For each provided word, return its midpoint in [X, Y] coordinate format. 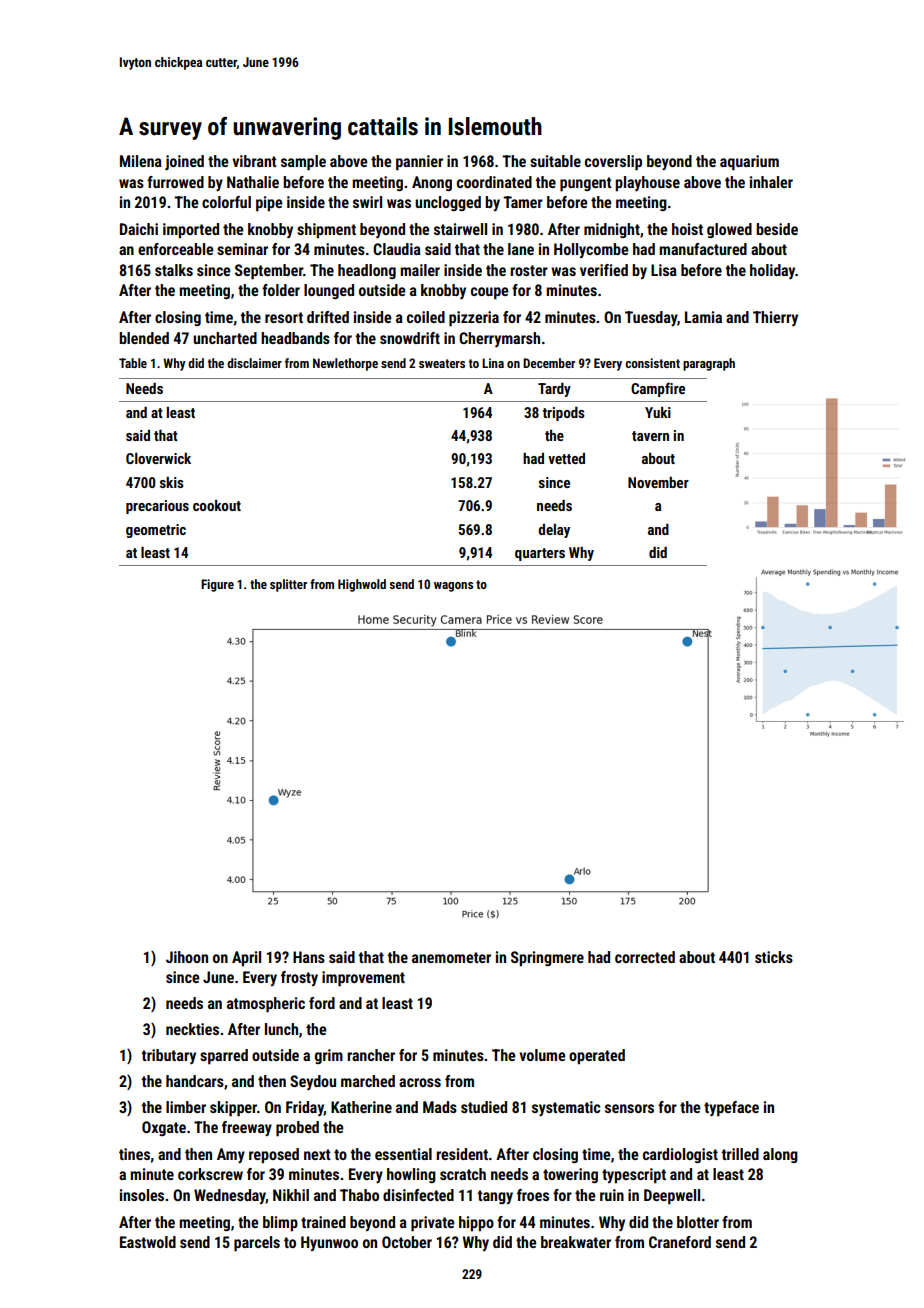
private [432, 1224]
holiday [773, 271]
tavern [650, 436]
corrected [645, 957]
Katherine [361, 1107]
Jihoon [187, 957]
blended [144, 338]
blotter [698, 1222]
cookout [217, 505]
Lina [493, 363]
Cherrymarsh [499, 339]
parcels [257, 1244]
